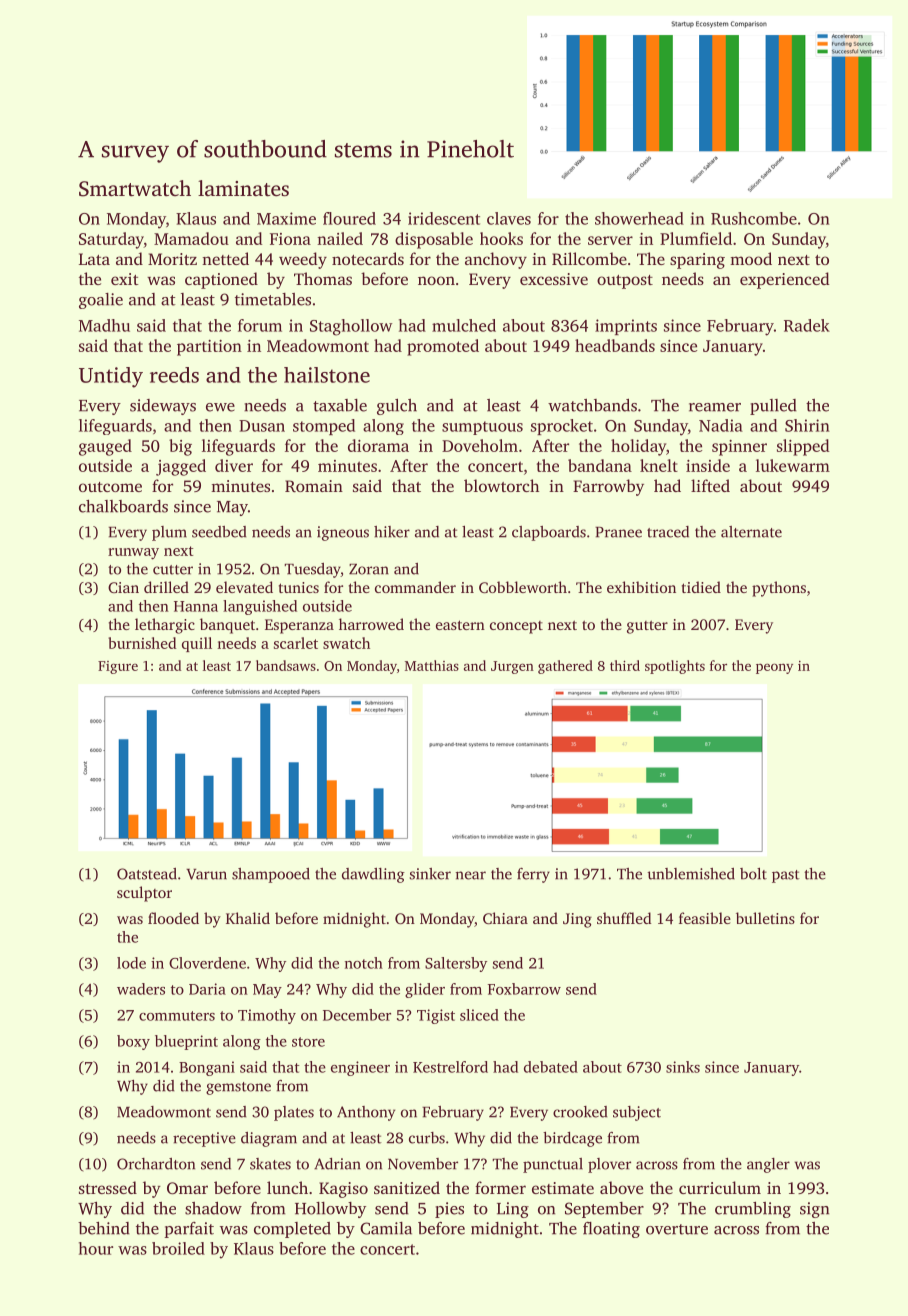  What do you see at coordinates (221, 280) in the screenshot?
I see `captioned` at bounding box center [221, 280].
